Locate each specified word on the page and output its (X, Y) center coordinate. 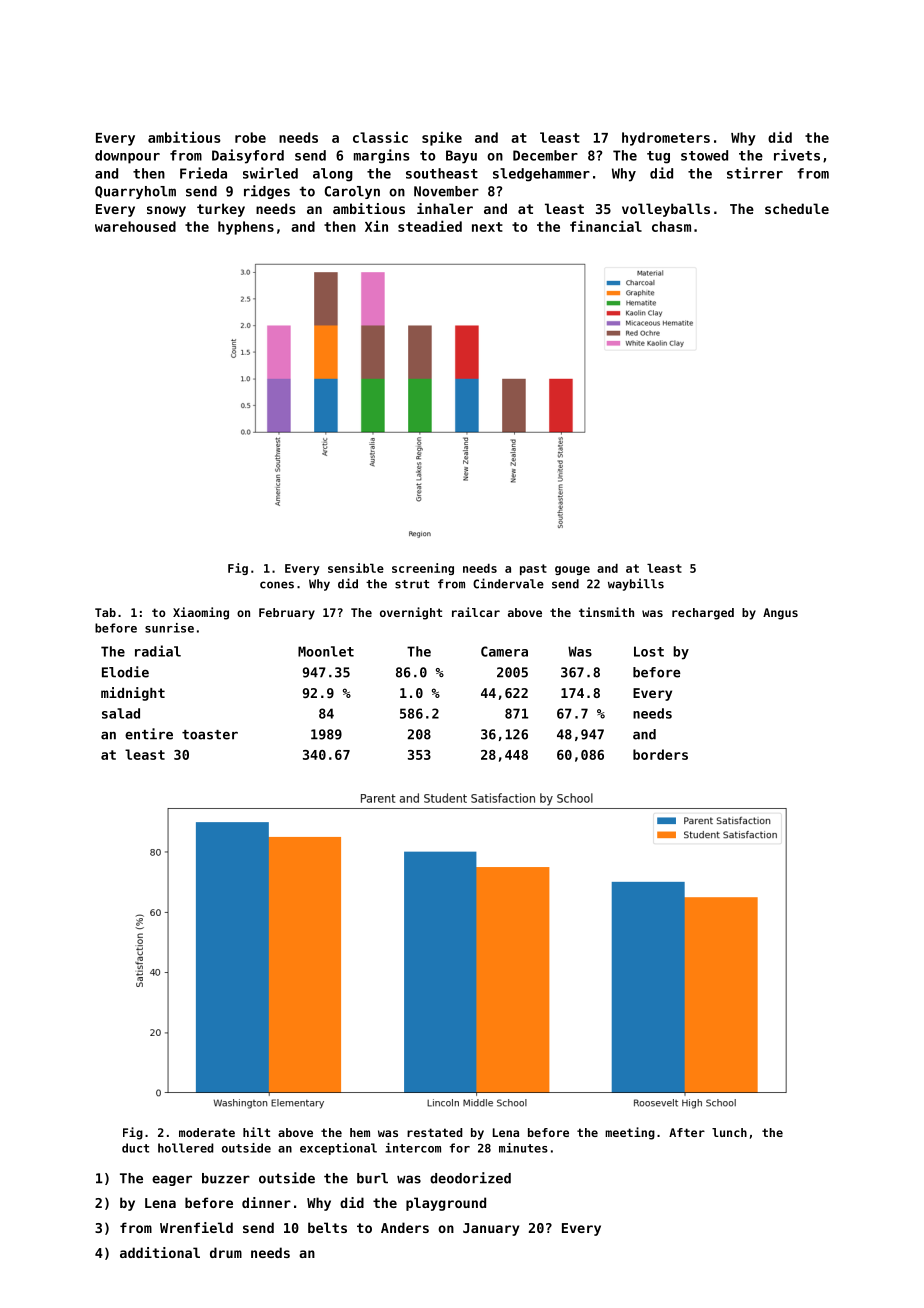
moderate (207, 1132)
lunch (729, 1132)
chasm (671, 226)
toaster (210, 735)
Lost (649, 651)
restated (435, 1132)
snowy (166, 211)
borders (660, 754)
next (487, 227)
